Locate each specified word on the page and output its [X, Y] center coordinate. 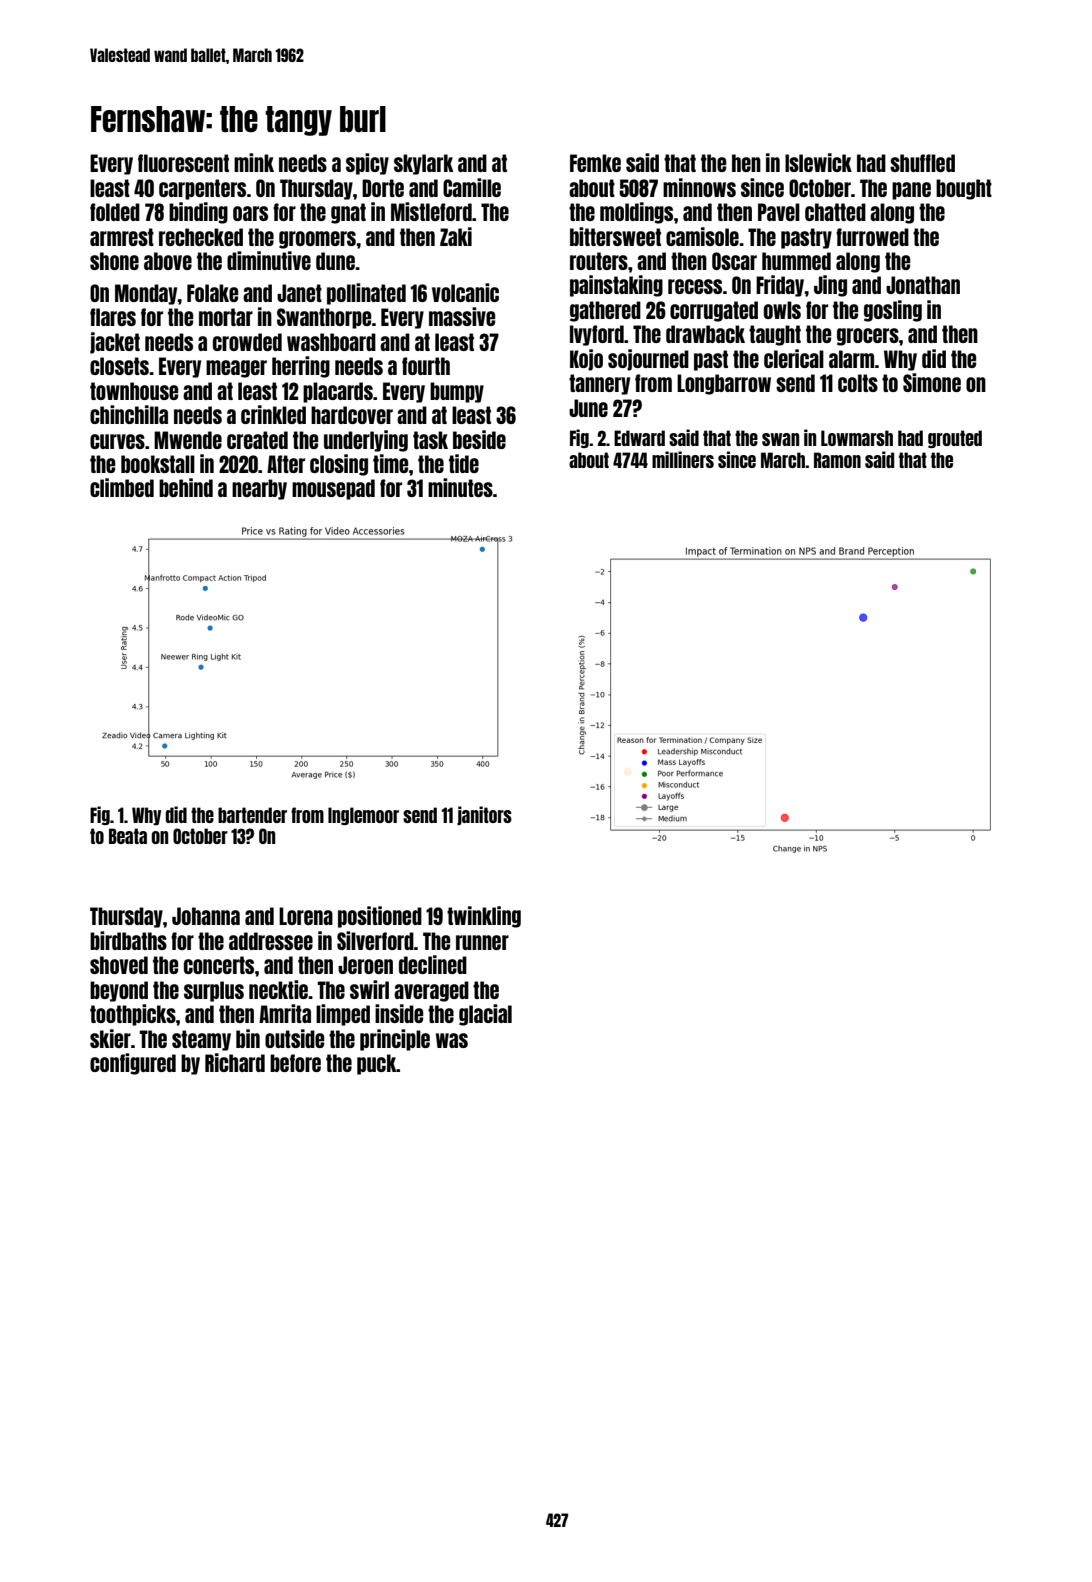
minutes [460, 487]
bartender [252, 815]
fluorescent [183, 163]
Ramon [837, 460]
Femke [595, 163]
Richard [235, 1062]
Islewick [818, 162]
